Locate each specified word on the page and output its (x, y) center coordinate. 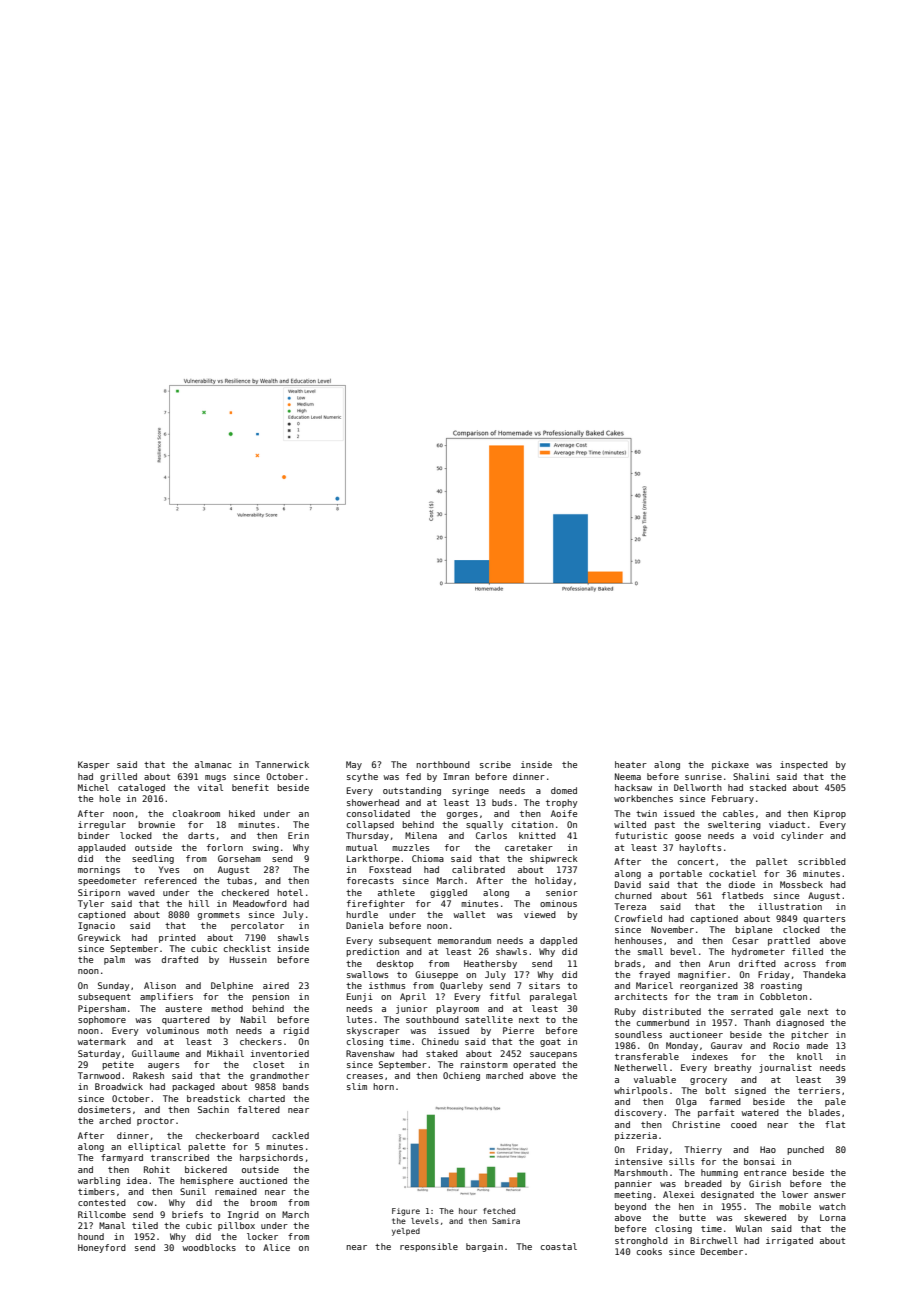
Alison (160, 985)
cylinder (802, 836)
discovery (638, 1113)
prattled (789, 941)
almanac (213, 764)
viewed (540, 914)
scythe (362, 777)
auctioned (263, 1180)
